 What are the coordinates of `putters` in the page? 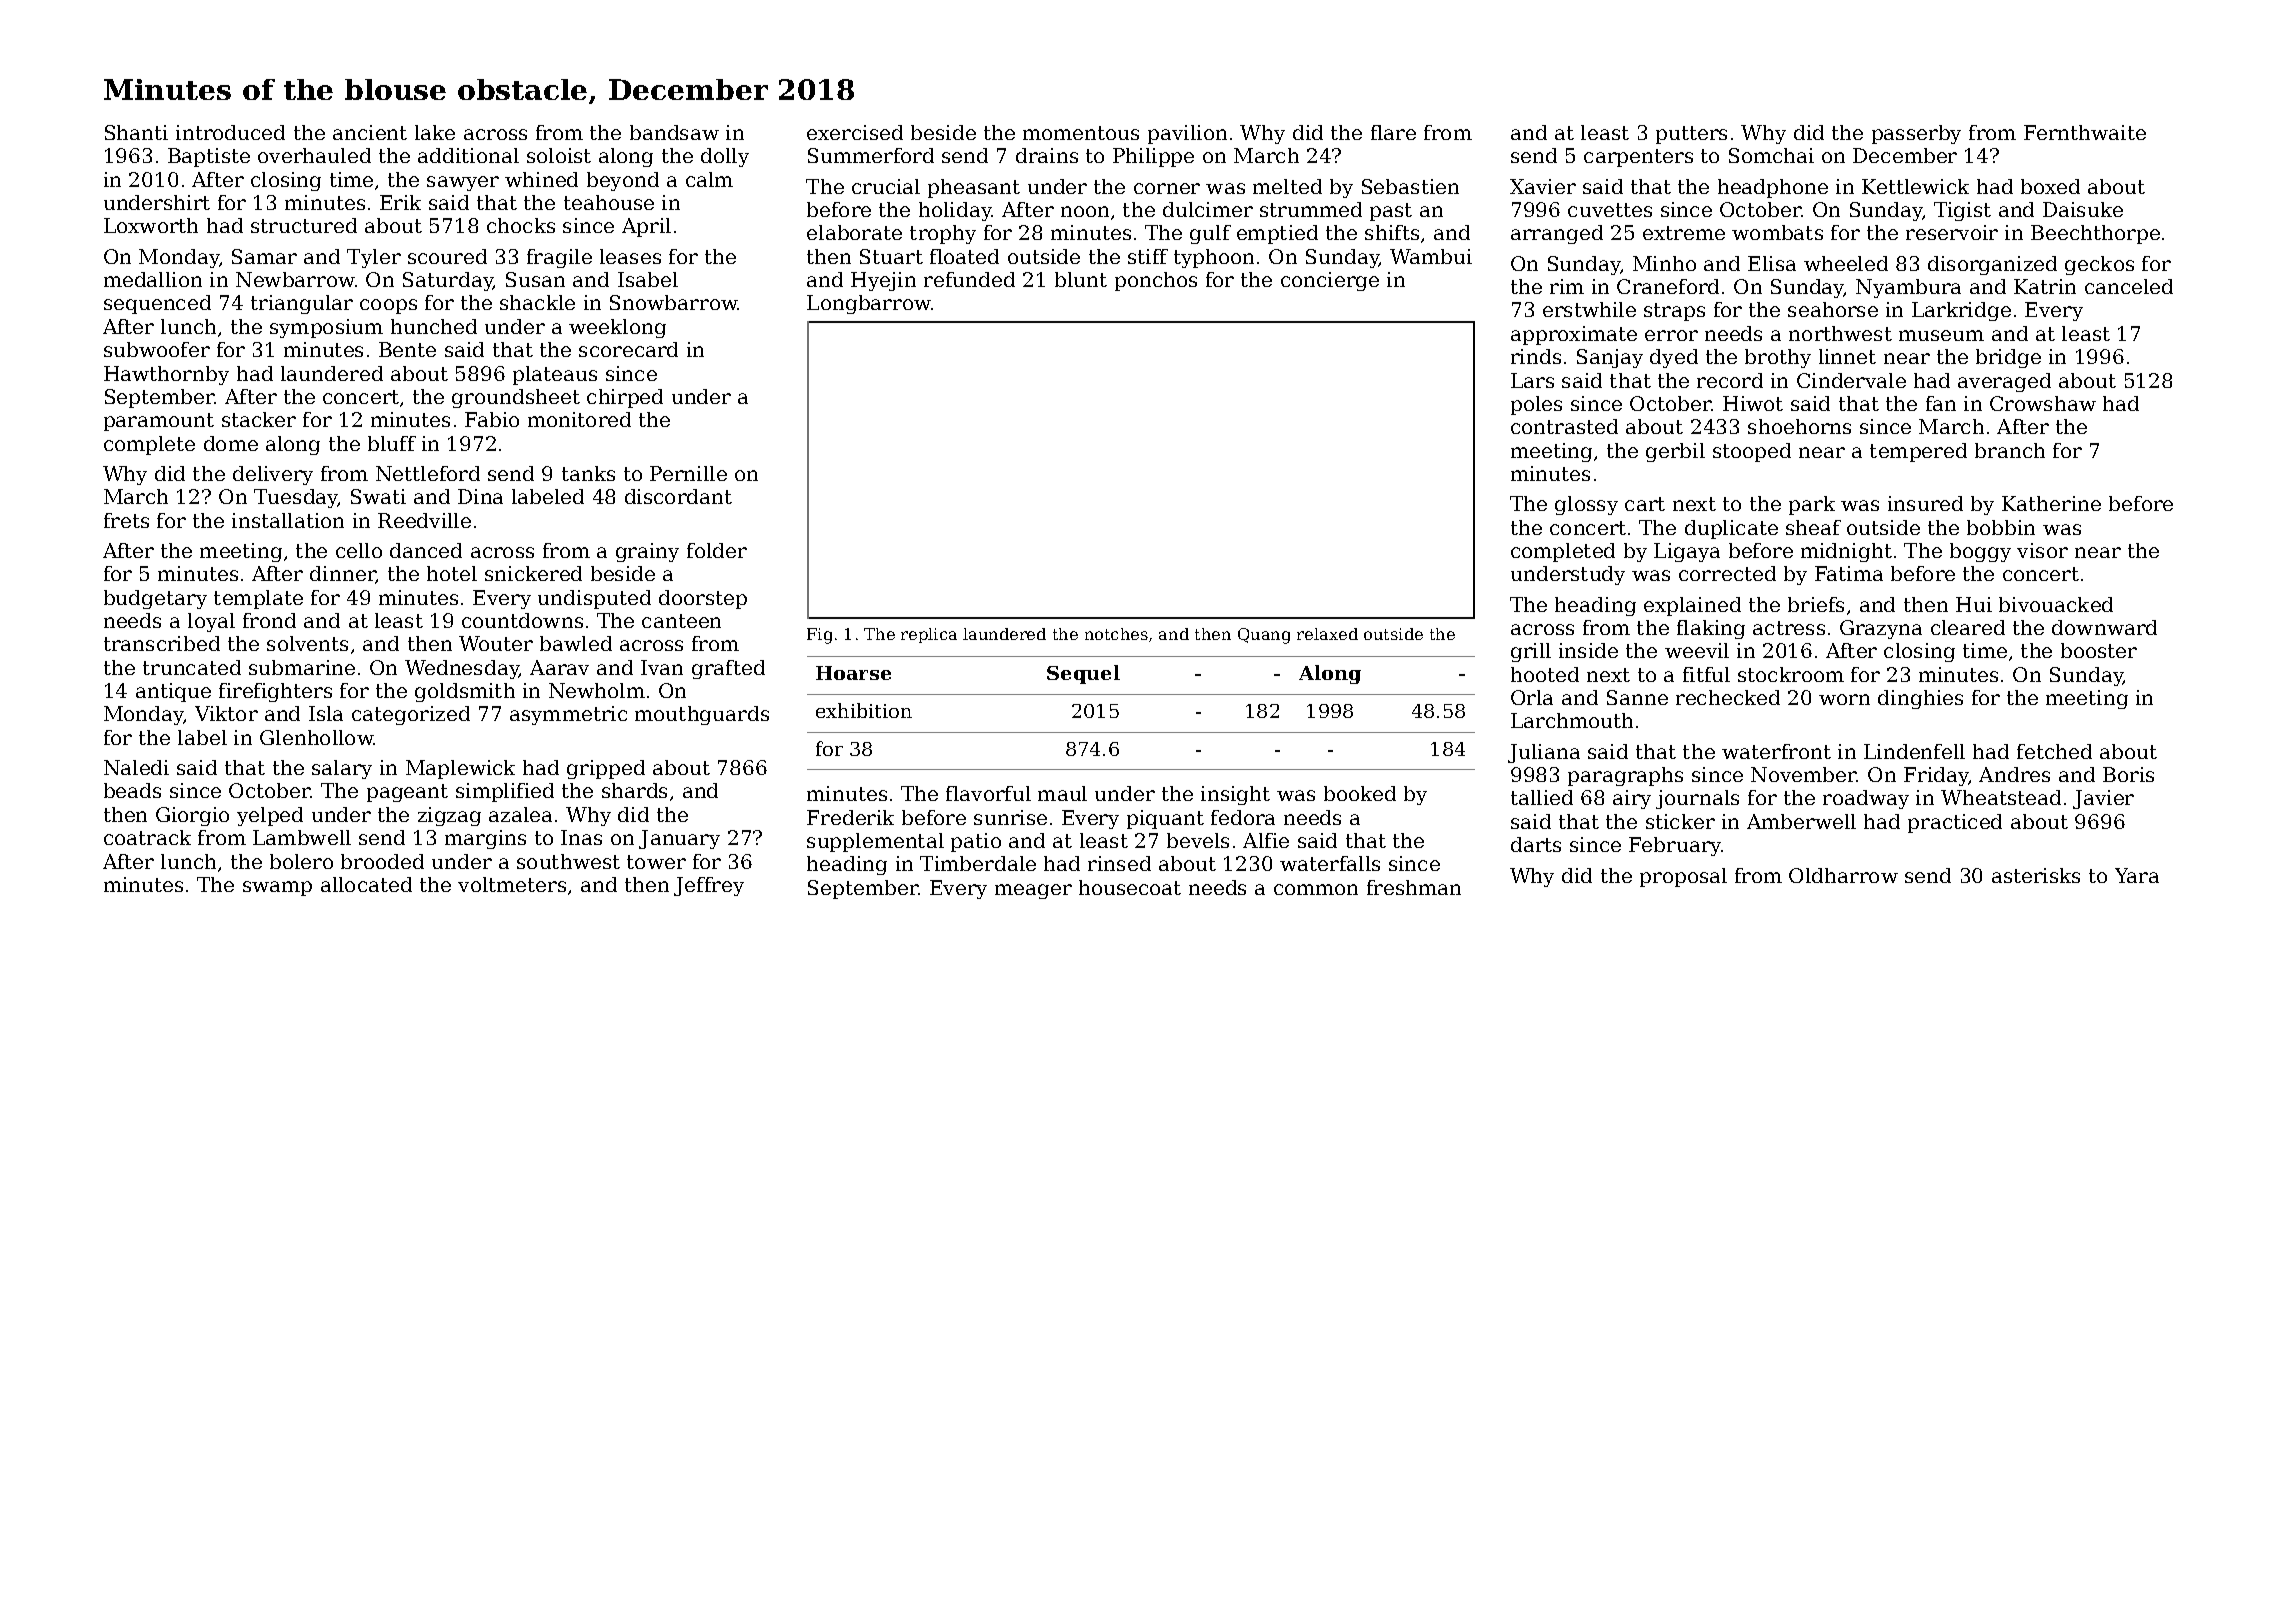 It's located at (1691, 135).
